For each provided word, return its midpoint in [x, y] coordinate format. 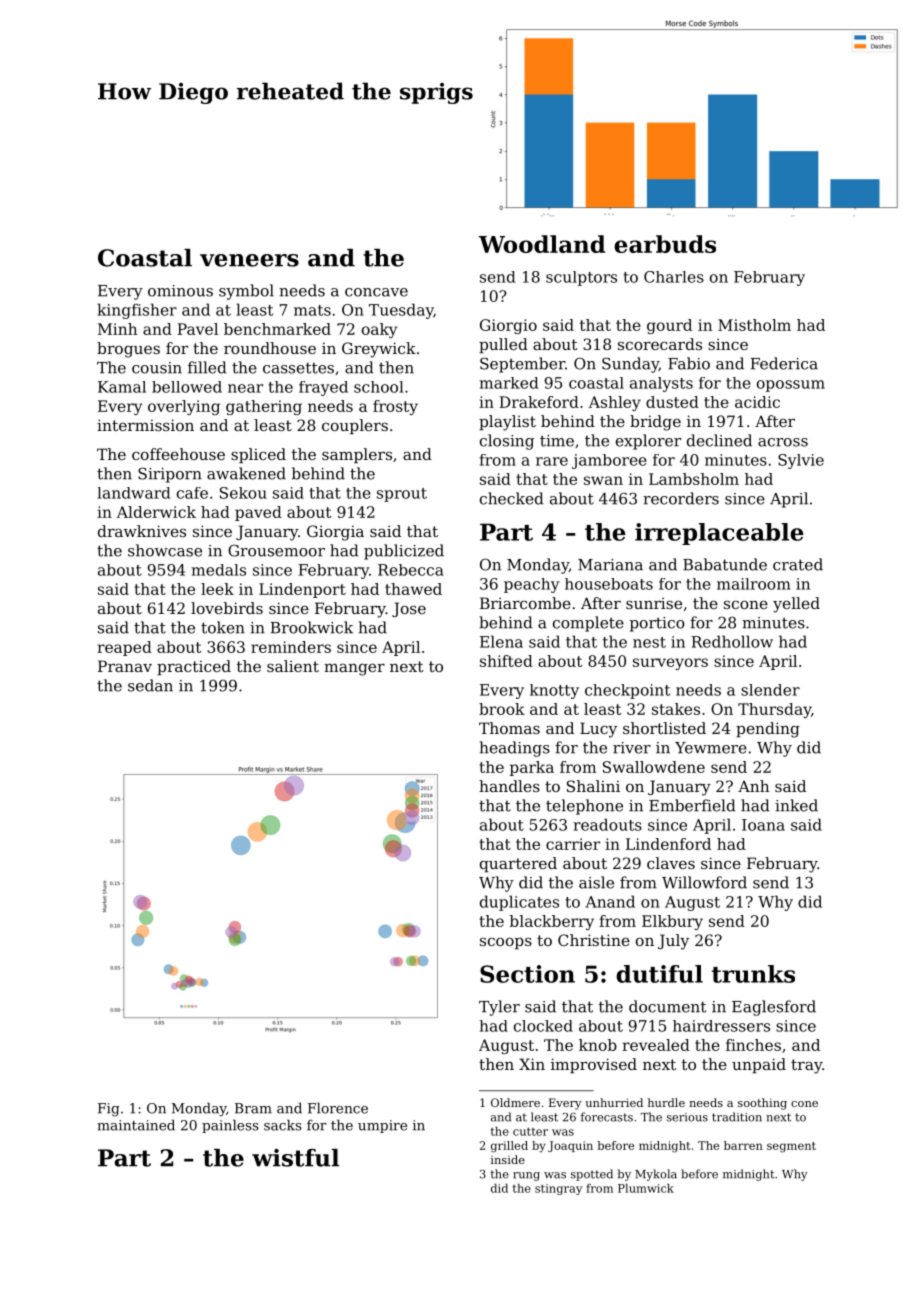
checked [512, 498]
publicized [404, 552]
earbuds [665, 244]
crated [798, 564]
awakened [246, 473]
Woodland [542, 244]
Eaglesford [774, 1008]
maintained [136, 1125]
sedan [150, 685]
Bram [253, 1108]
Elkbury [672, 922]
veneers [249, 260]
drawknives [142, 531]
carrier [573, 844]
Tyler [499, 1008]
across [783, 442]
